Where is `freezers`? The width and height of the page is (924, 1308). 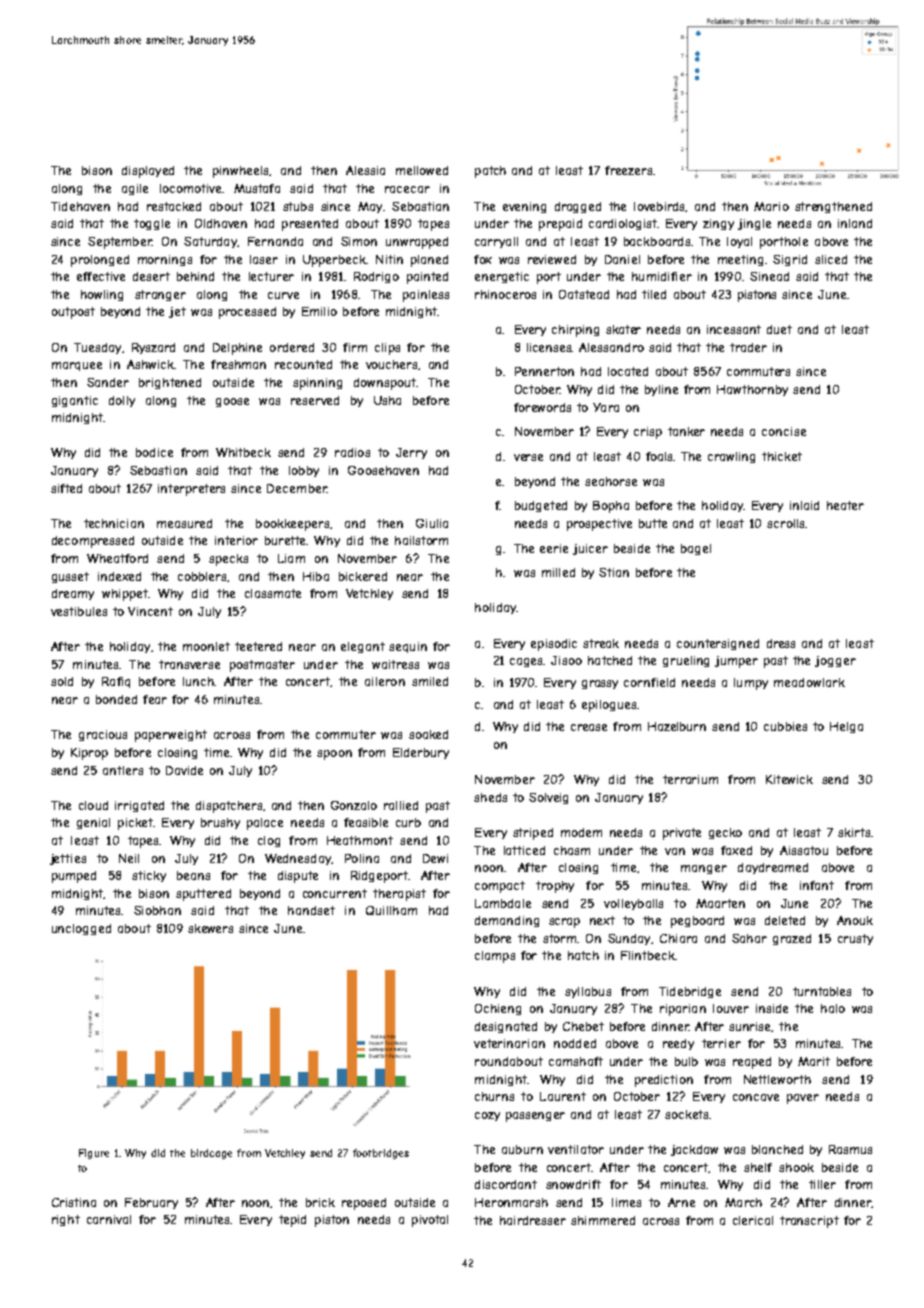
freezers is located at coordinates (628, 170).
